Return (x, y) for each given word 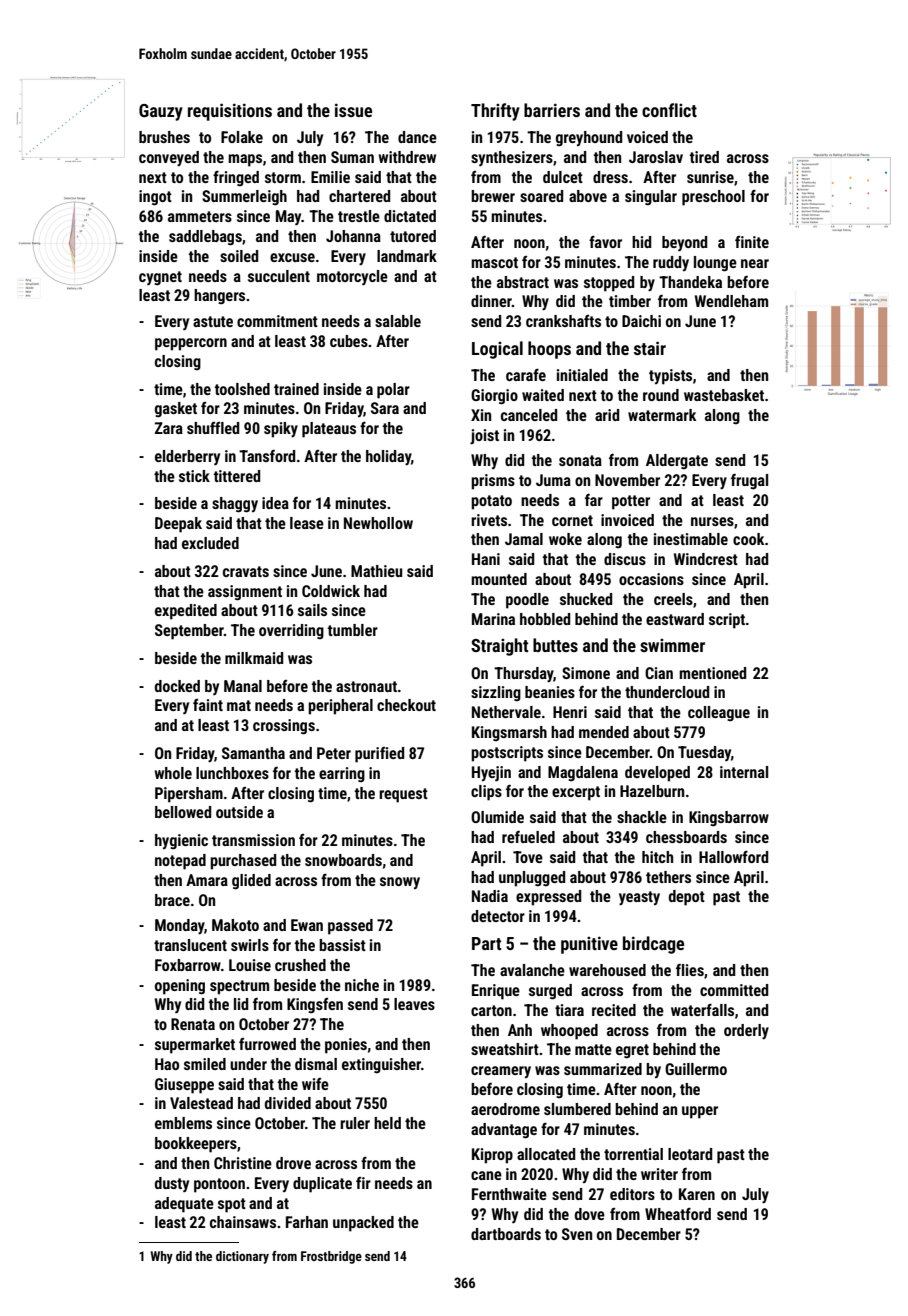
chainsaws (243, 1222)
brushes (164, 137)
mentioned (712, 673)
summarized (603, 1069)
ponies (346, 1046)
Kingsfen (315, 1006)
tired (704, 157)
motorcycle (352, 277)
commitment (277, 321)
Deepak (178, 525)
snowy (400, 883)
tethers (668, 877)
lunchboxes (232, 773)
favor (605, 241)
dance (417, 137)
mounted (499, 579)
